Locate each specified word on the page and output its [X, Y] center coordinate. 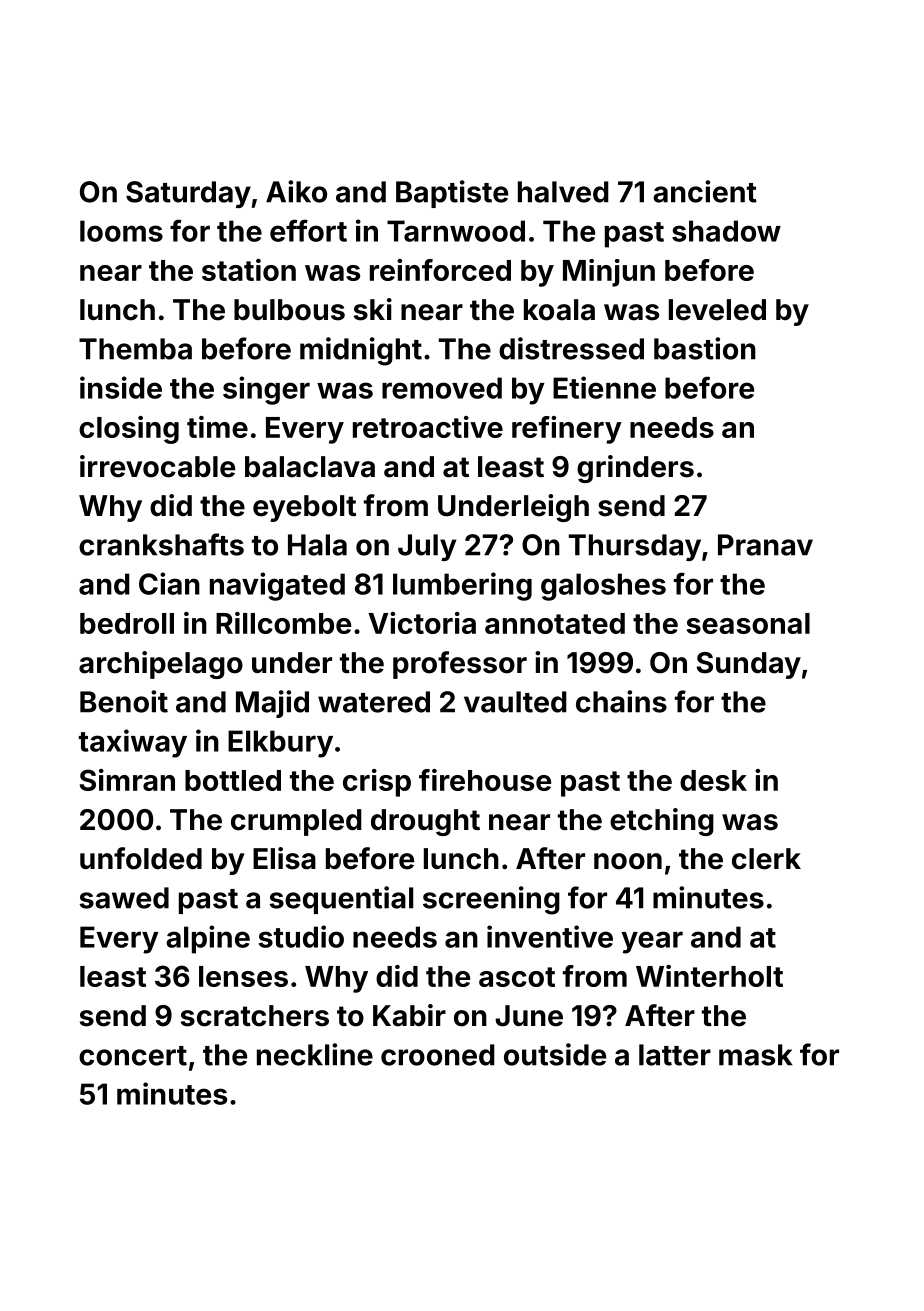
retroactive [428, 427]
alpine [208, 939]
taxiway [133, 743]
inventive [550, 936]
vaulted [515, 702]
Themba [135, 349]
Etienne [604, 387]
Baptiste [452, 194]
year [652, 942]
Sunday [749, 665]
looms [121, 231]
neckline [315, 1054]
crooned [438, 1055]
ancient [705, 191]
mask [755, 1055]
